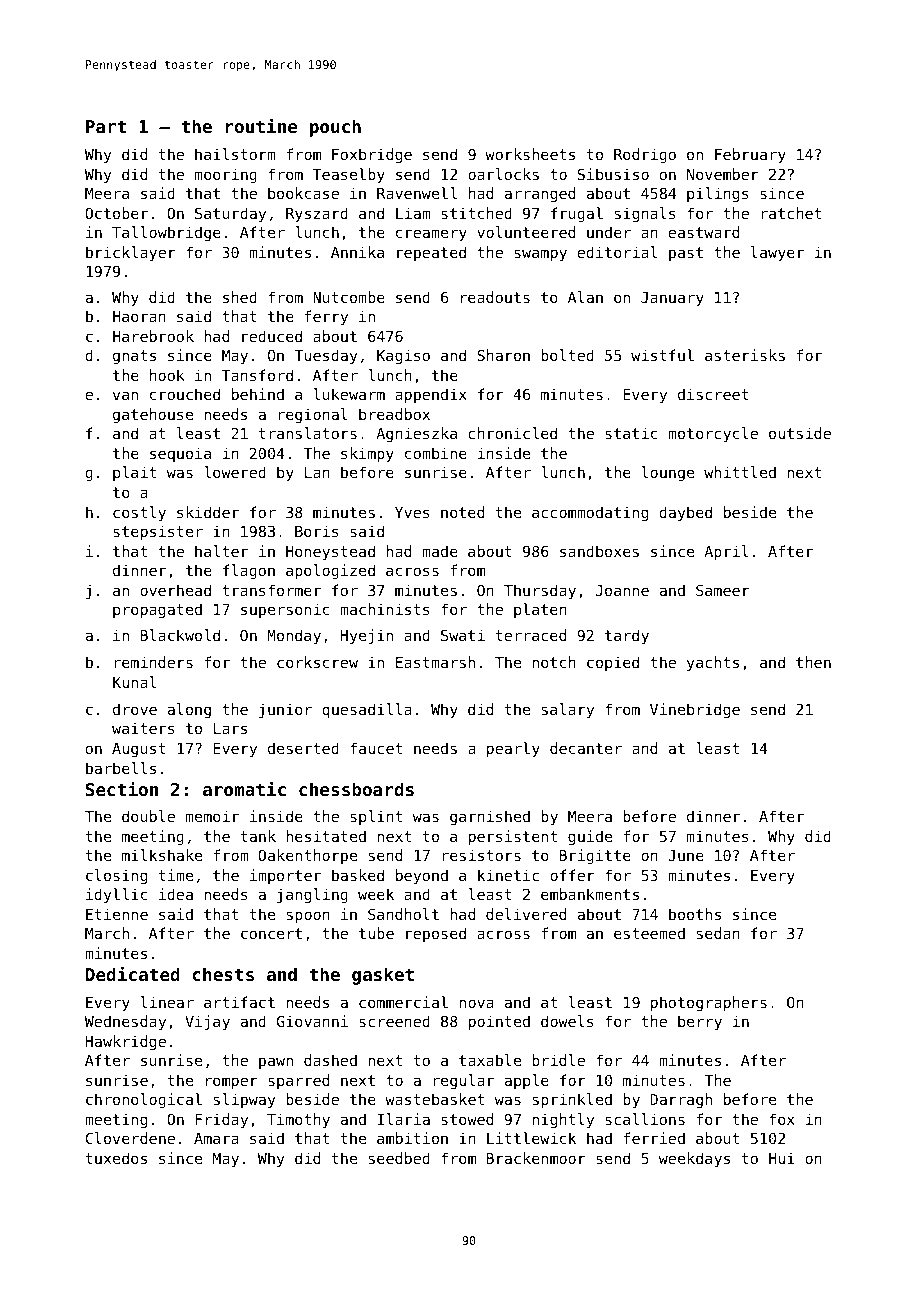  What do you see at coordinates (139, 513) in the page?
I see `costly` at bounding box center [139, 513].
